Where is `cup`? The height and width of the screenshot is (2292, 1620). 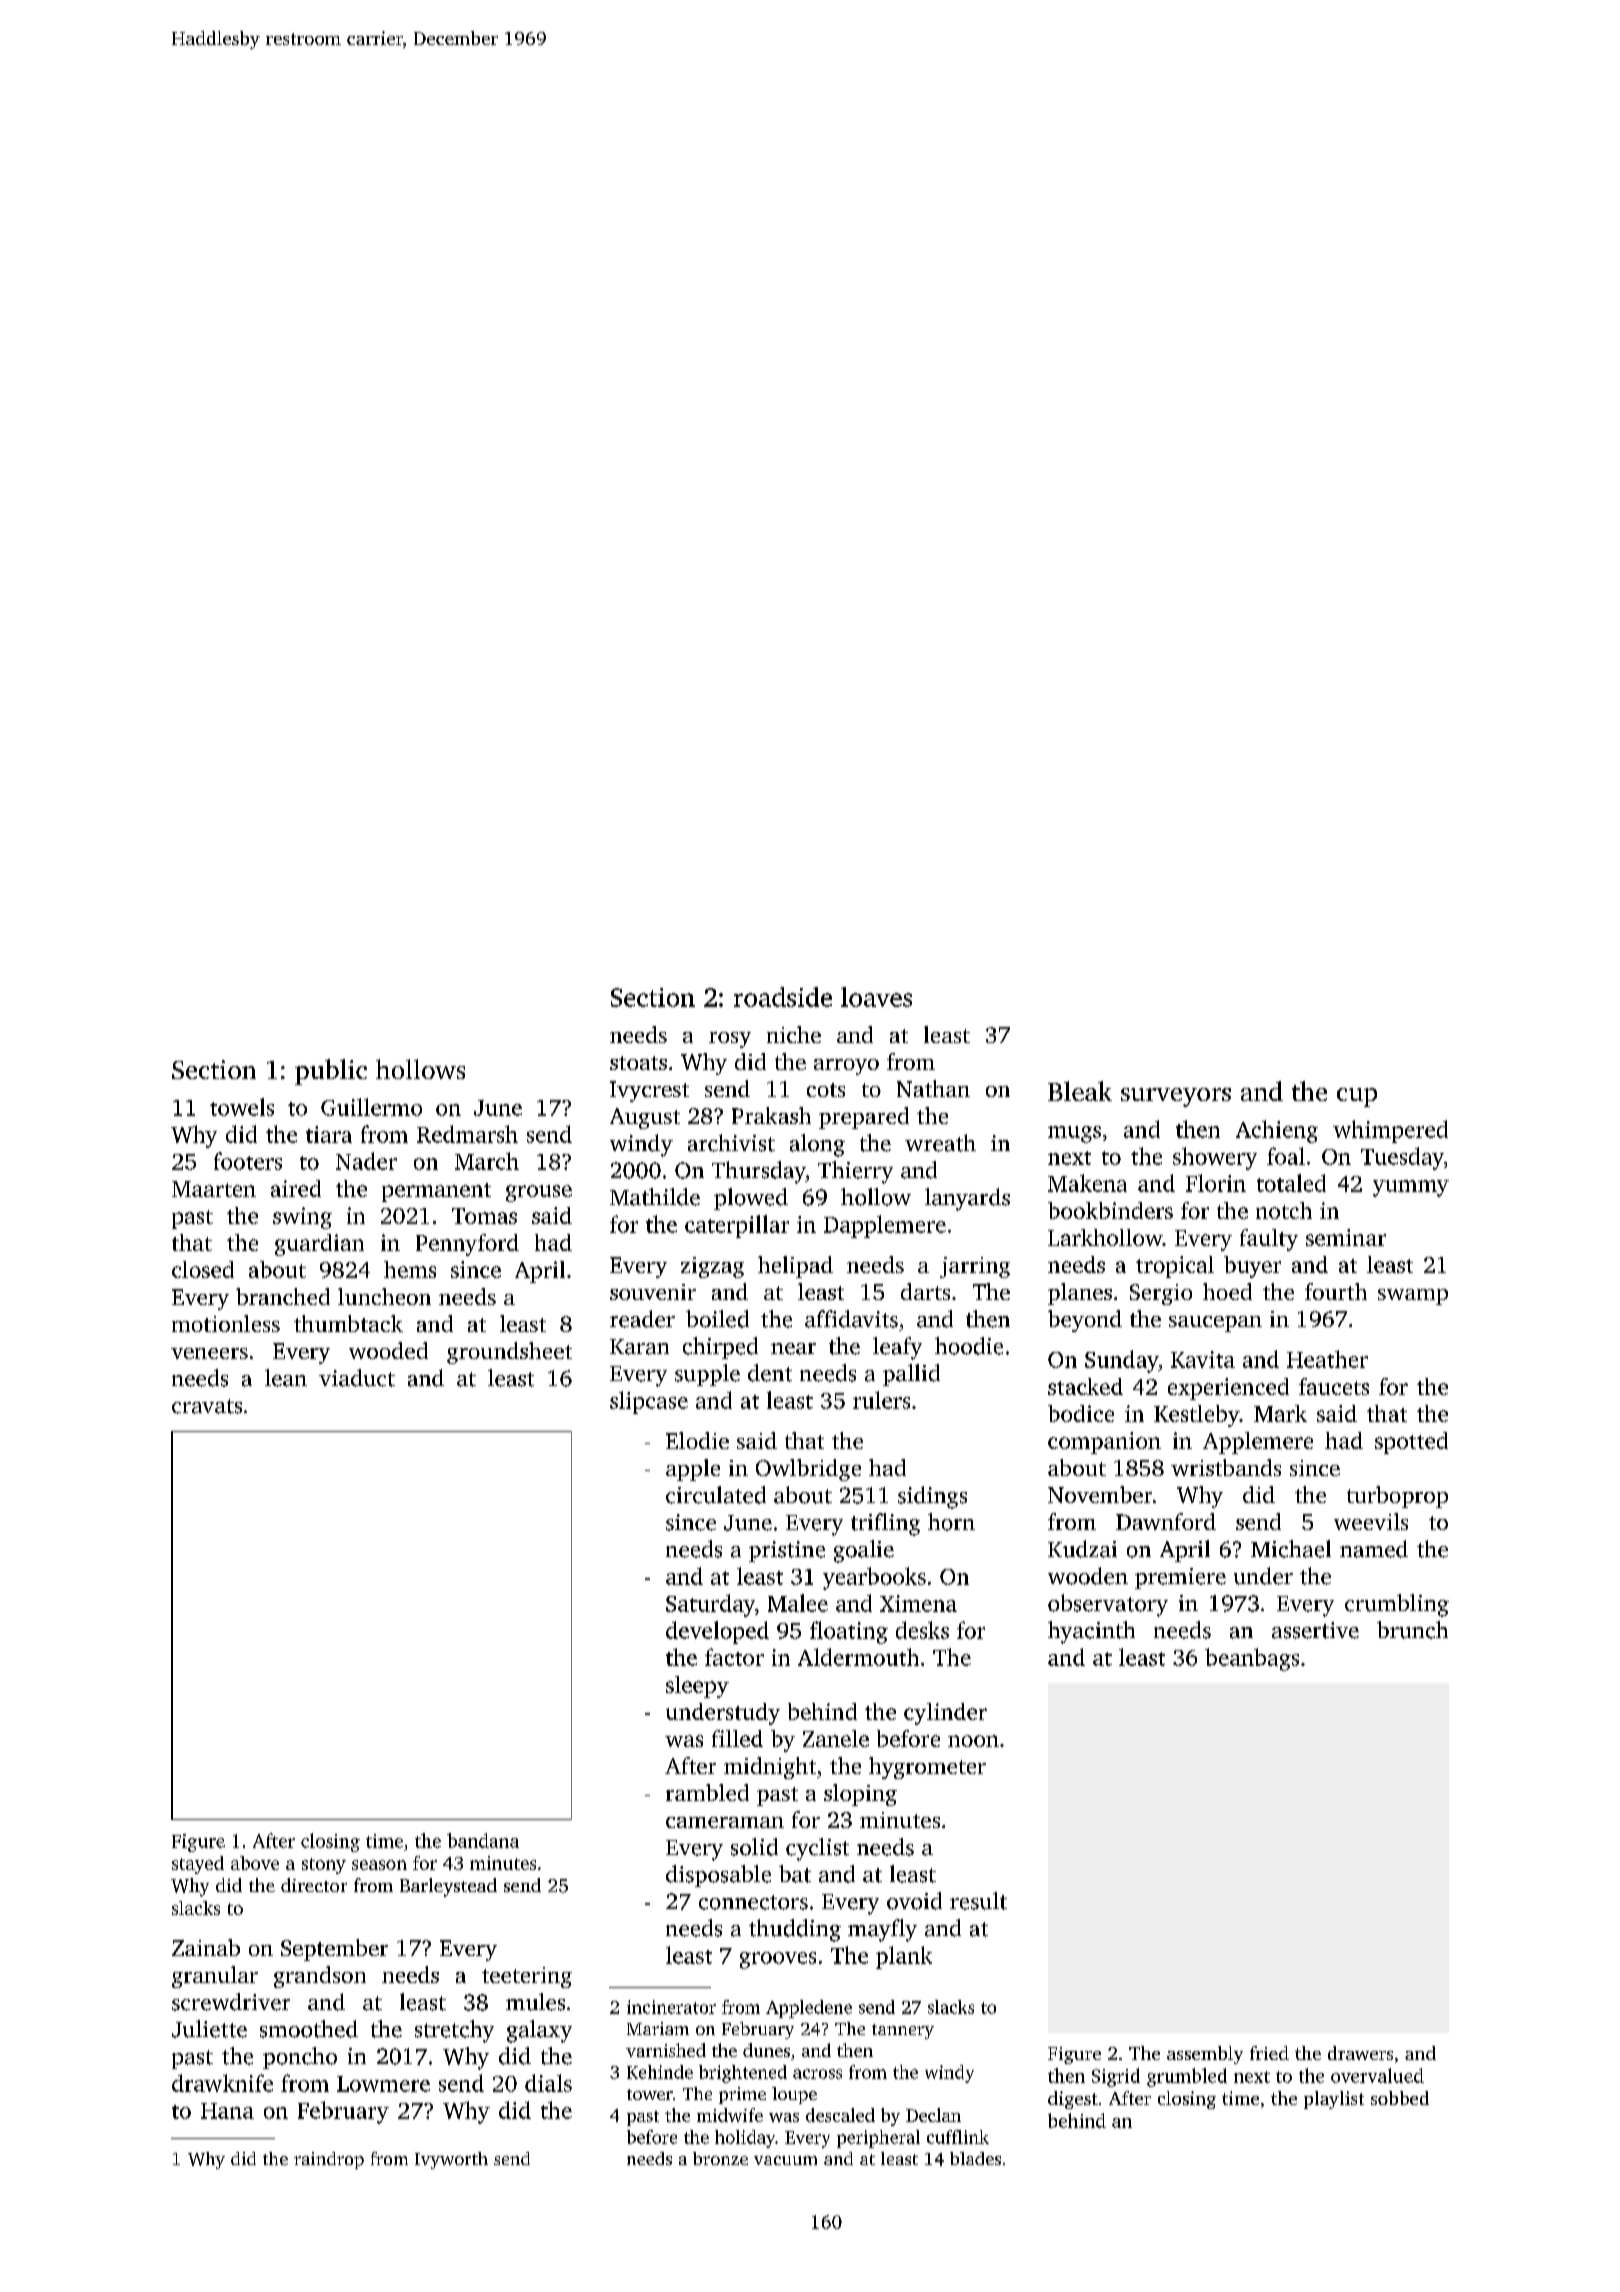 cup is located at coordinates (1357, 1097).
